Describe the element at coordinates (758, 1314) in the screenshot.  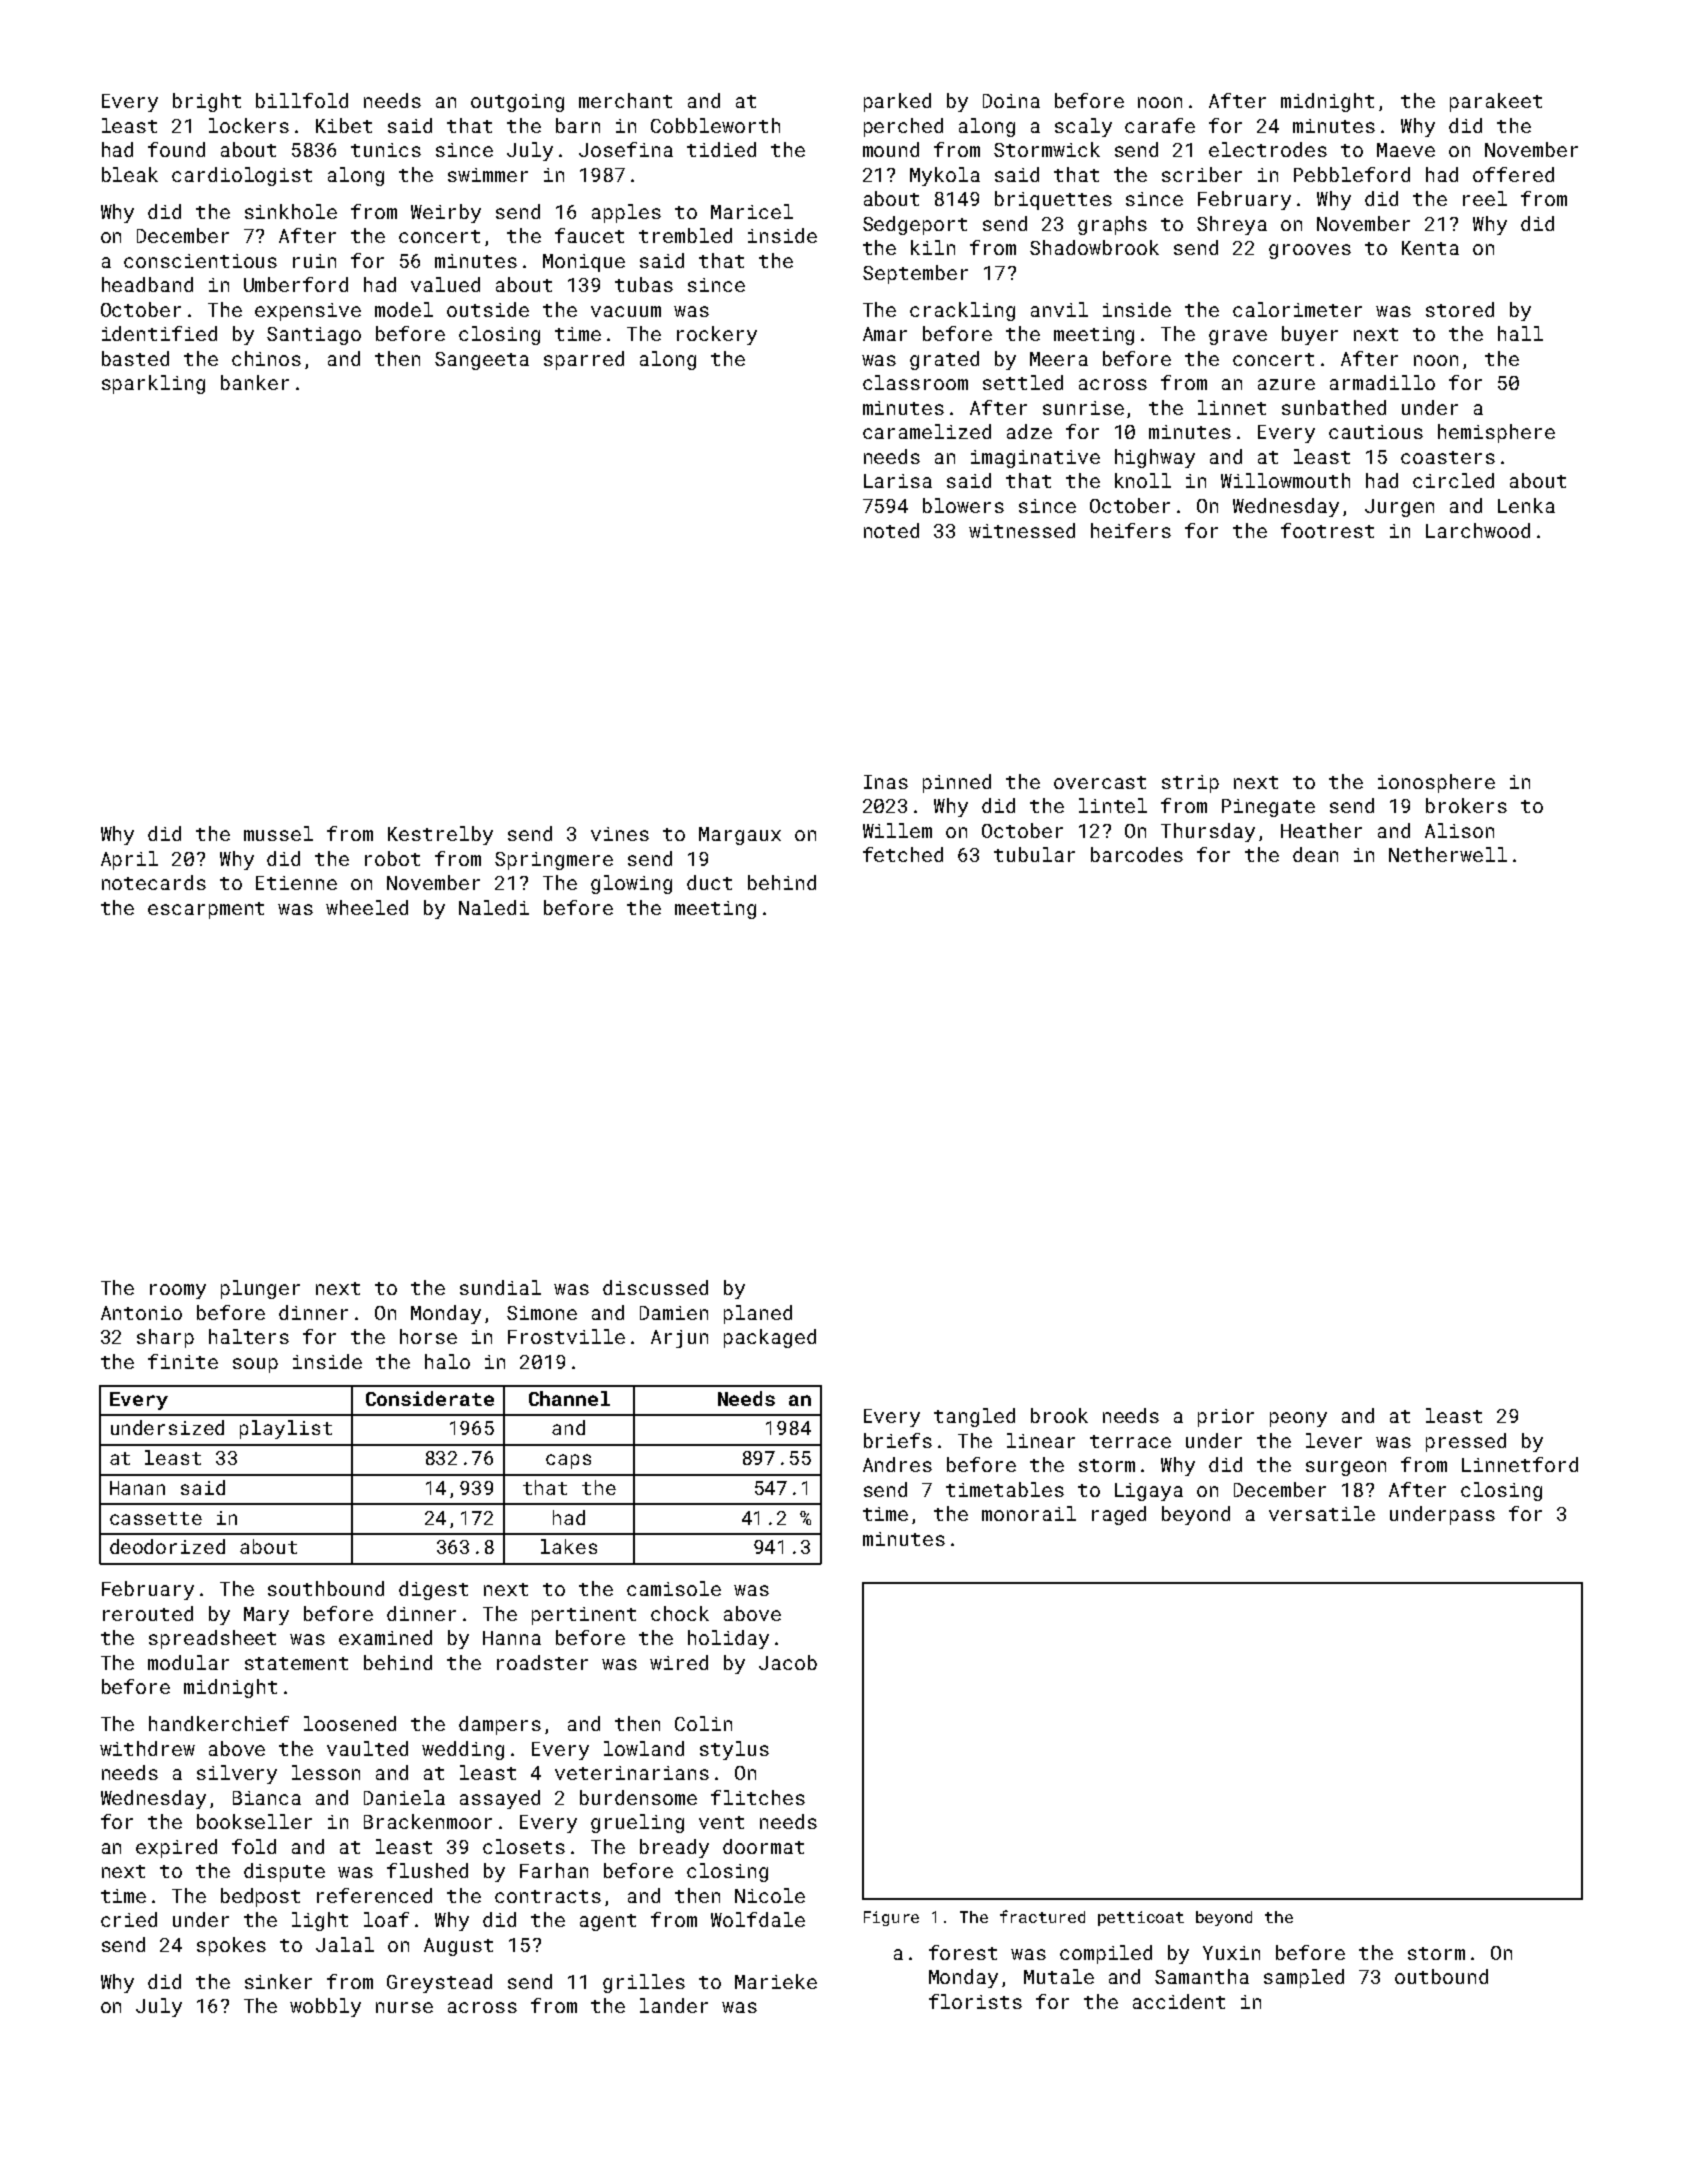
I see `planed` at that location.
